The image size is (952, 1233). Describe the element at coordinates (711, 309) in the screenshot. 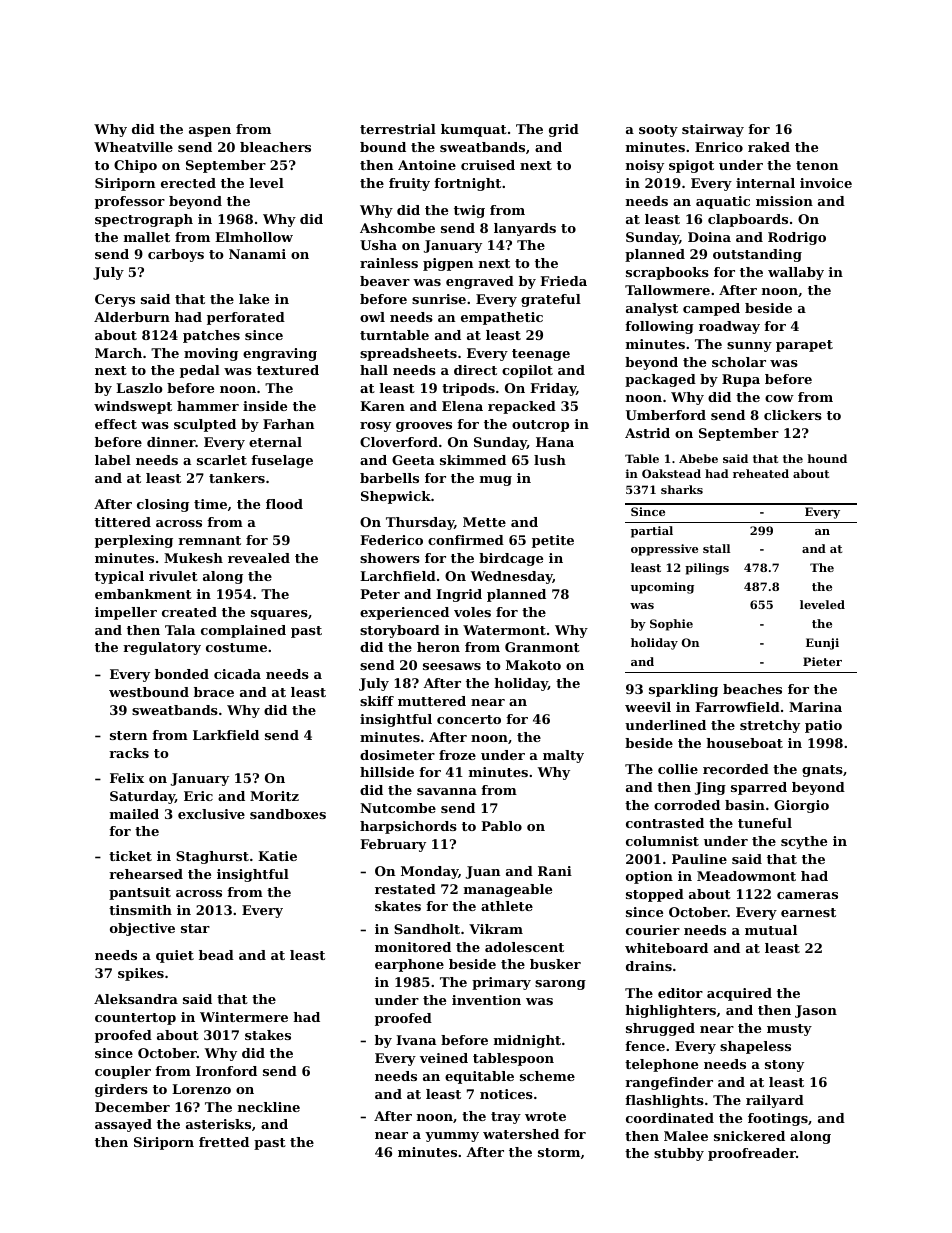

I see `camped` at that location.
